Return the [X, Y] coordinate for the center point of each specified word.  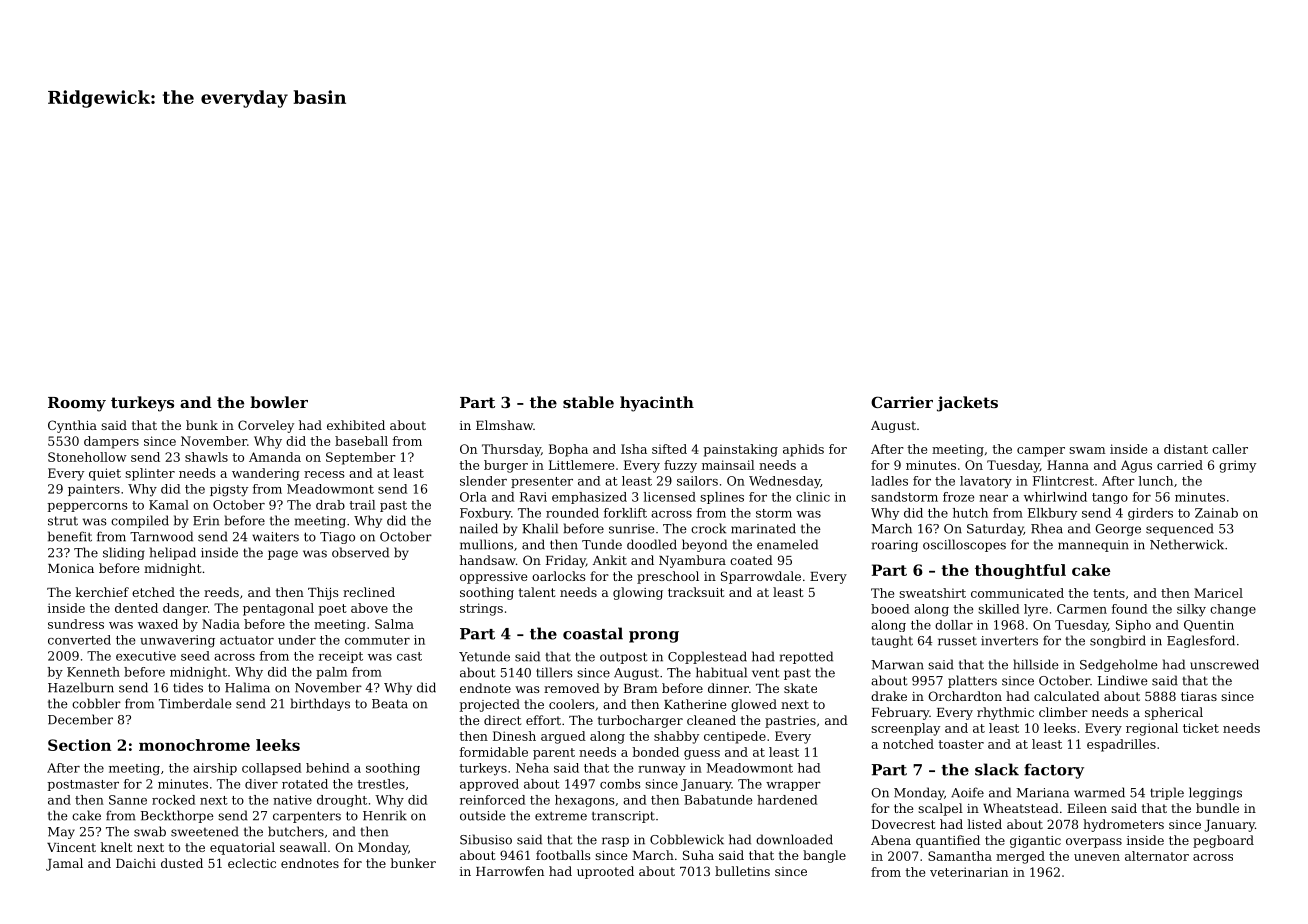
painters [94, 490]
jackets [967, 404]
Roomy [77, 404]
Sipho [1133, 626]
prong [654, 637]
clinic [813, 497]
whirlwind [1055, 497]
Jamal [64, 864]
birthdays [320, 704]
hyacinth [657, 404]
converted [79, 640]
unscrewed [1224, 664]
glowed [754, 705]
